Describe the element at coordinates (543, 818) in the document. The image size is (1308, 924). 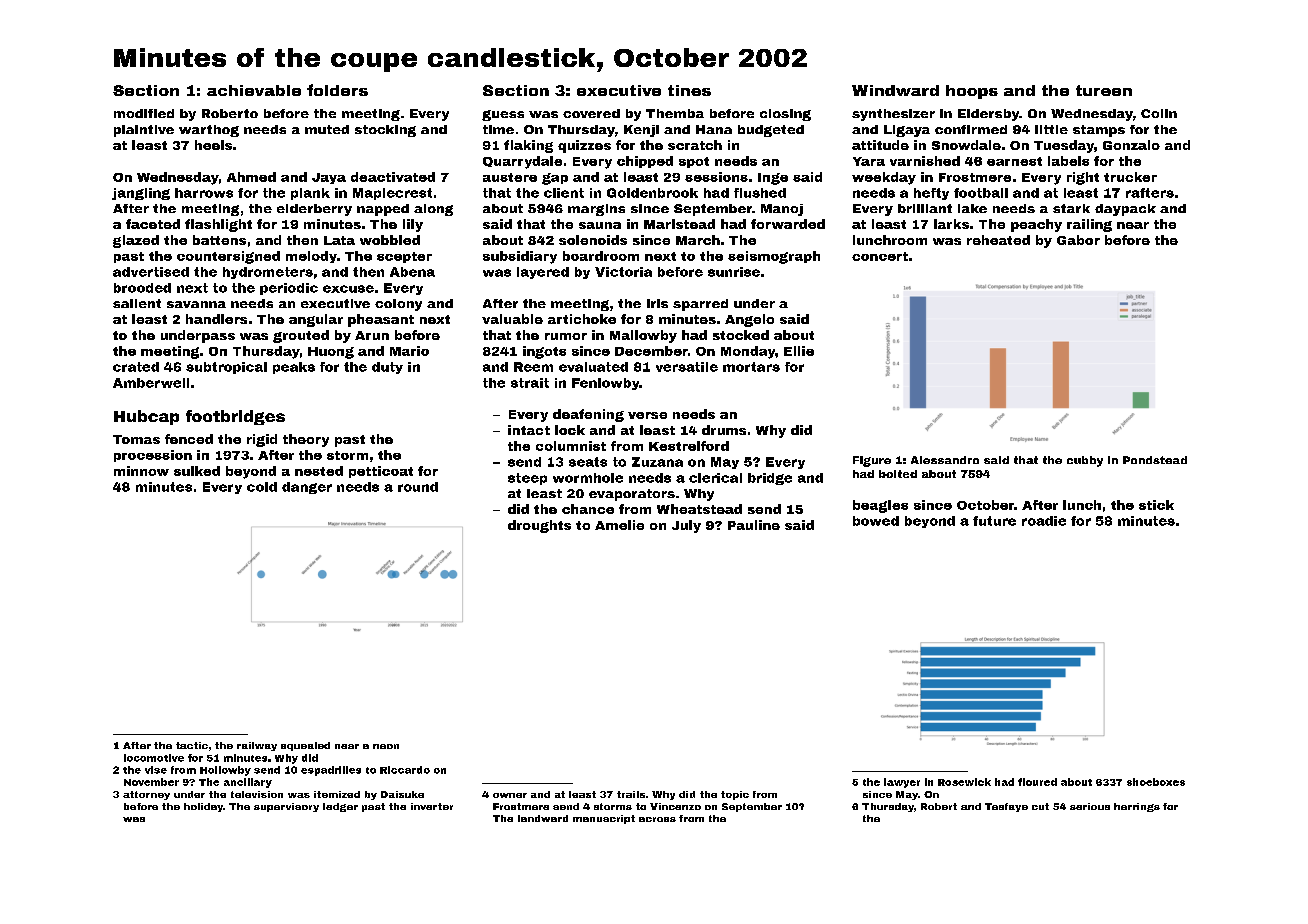
I see `landward` at that location.
